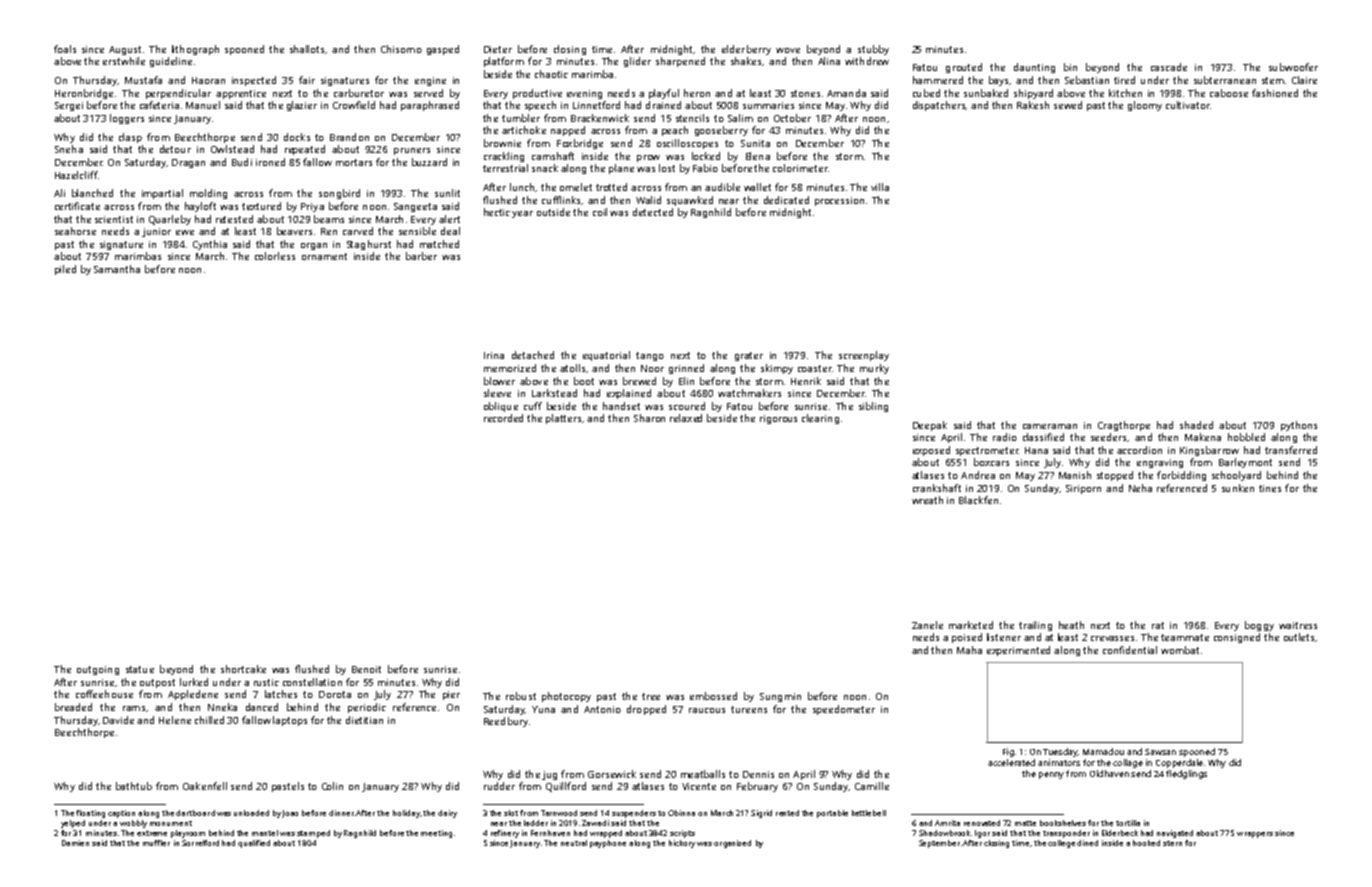  I want to click on payphone, so click(608, 844).
